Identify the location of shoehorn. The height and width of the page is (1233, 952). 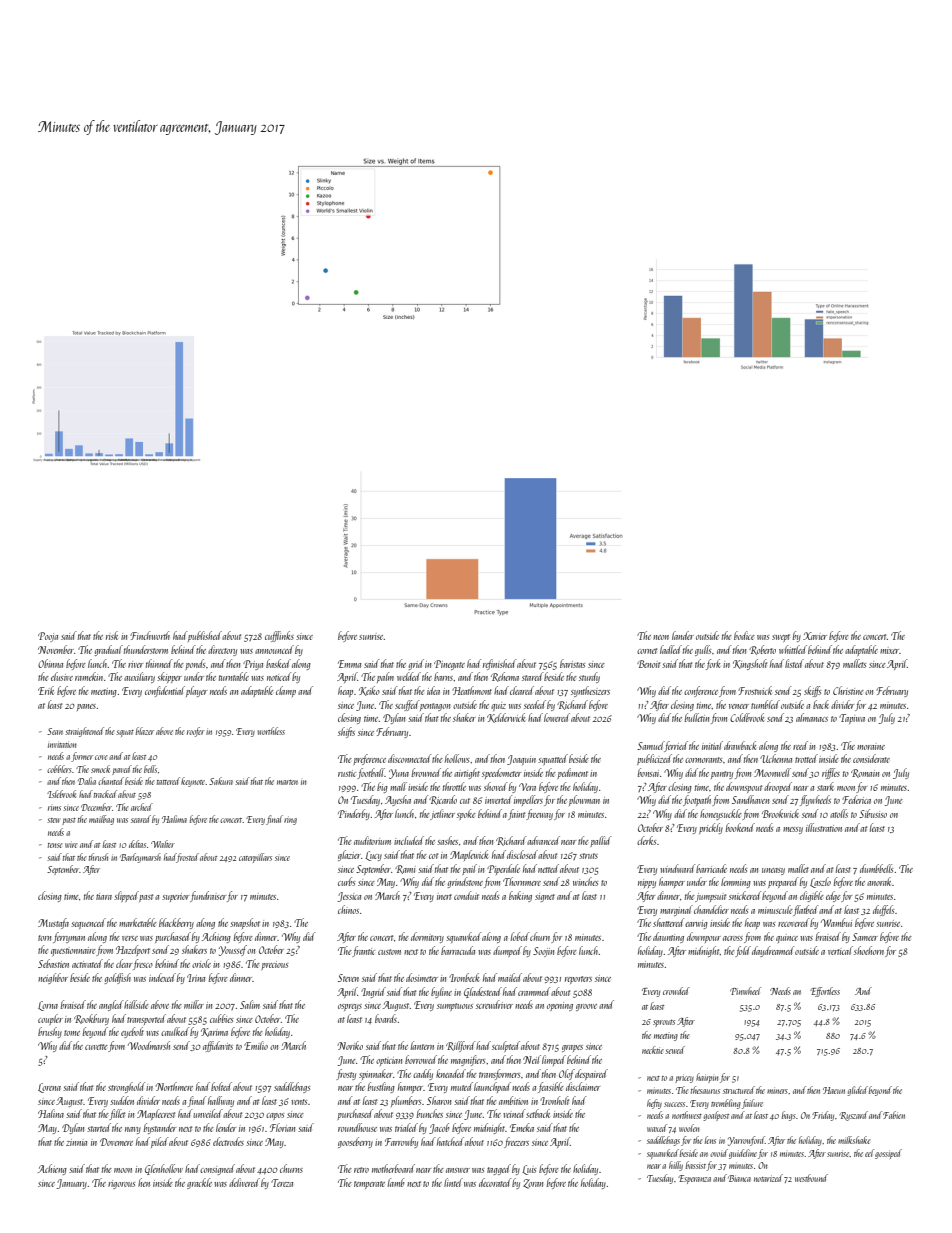
(869, 950).
